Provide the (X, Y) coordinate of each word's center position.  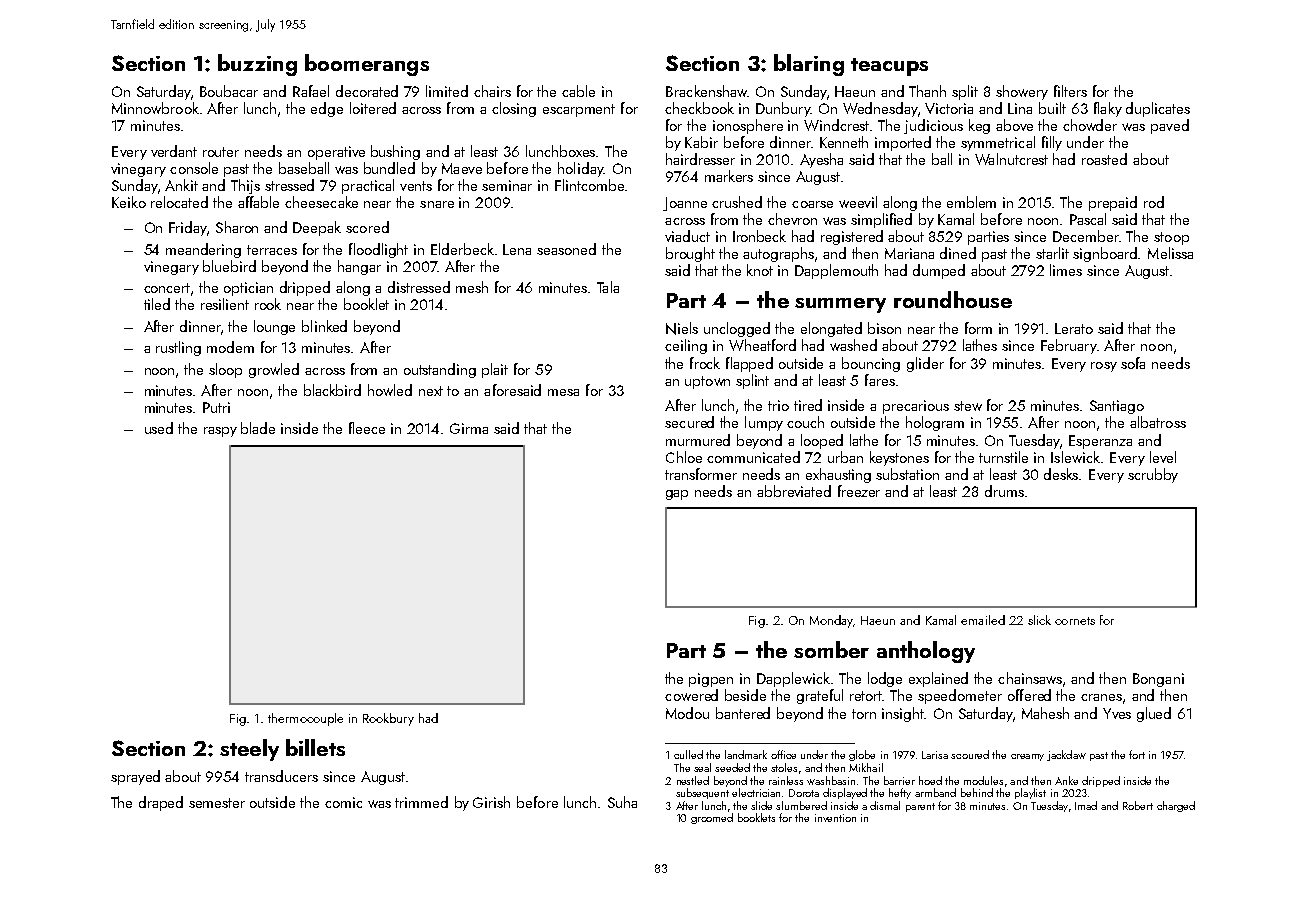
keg (979, 126)
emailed (983, 620)
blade (258, 428)
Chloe (684, 457)
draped (161, 803)
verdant (174, 151)
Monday (831, 621)
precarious (916, 407)
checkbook (699, 108)
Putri (216, 407)
